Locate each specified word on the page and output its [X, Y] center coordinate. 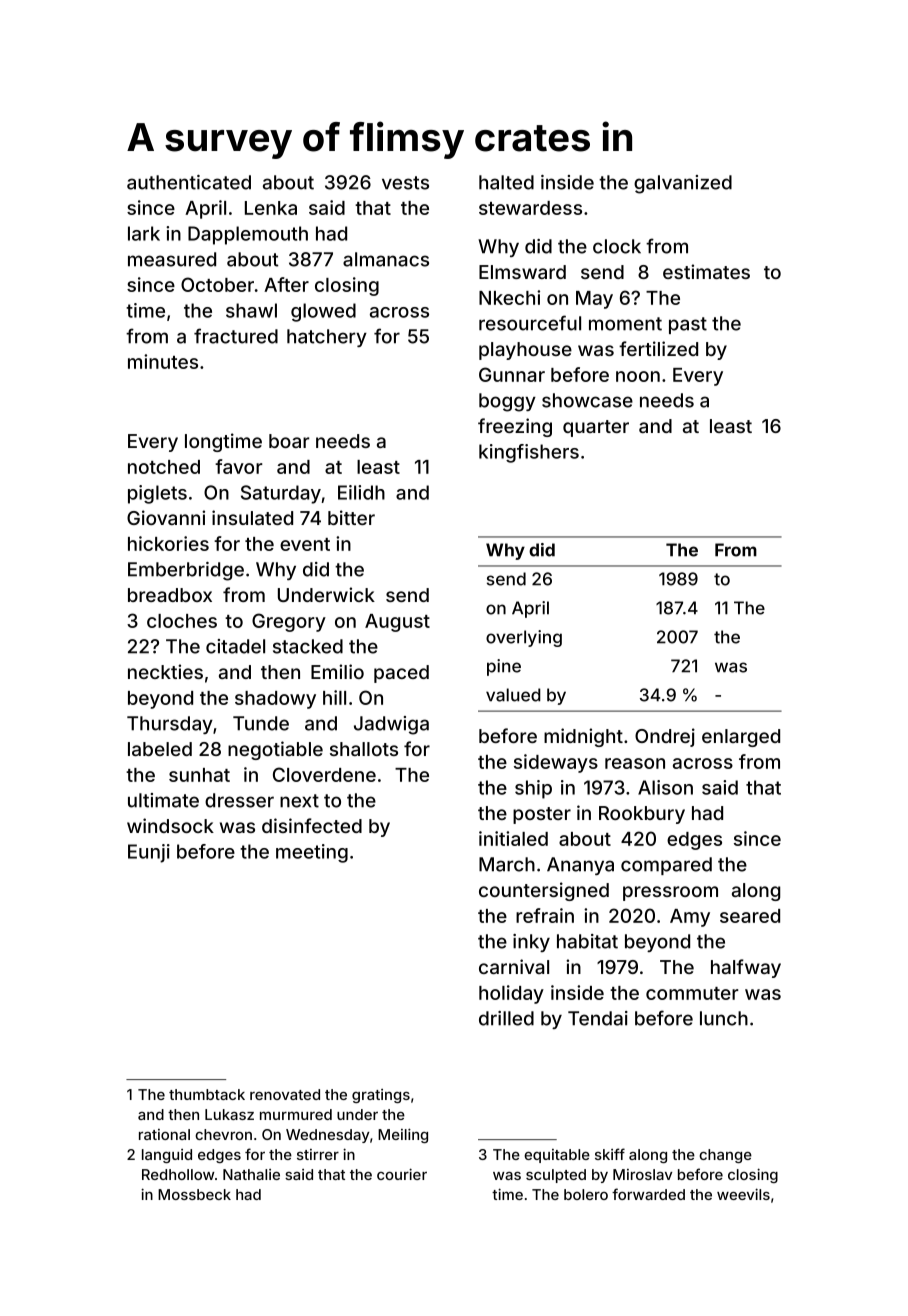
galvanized [683, 184]
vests [405, 183]
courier [402, 1174]
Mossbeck [194, 1194]
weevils [743, 1194]
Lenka [271, 208]
